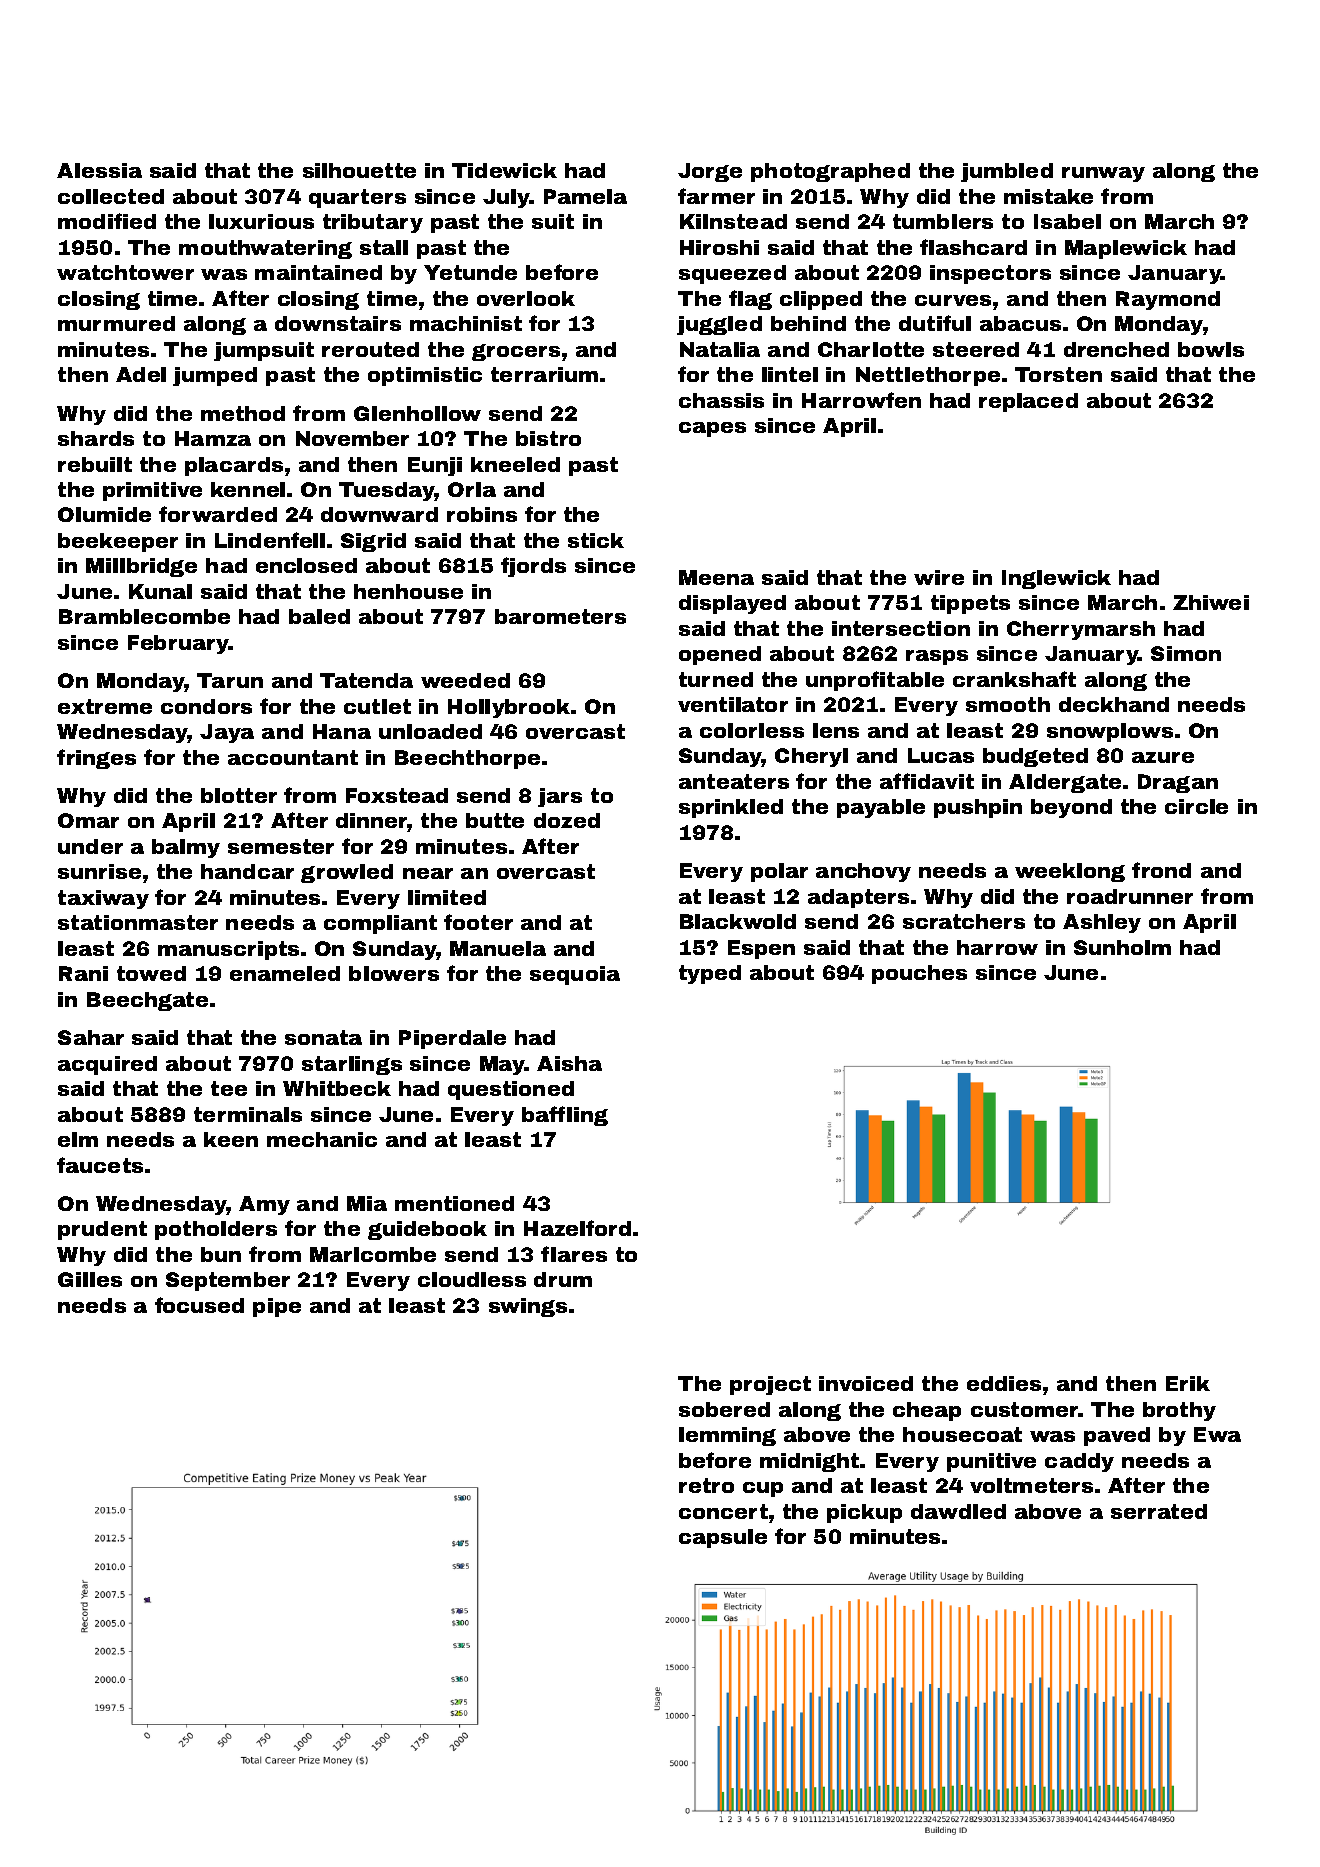  What do you see at coordinates (716, 679) in the document?
I see `turned` at bounding box center [716, 679].
